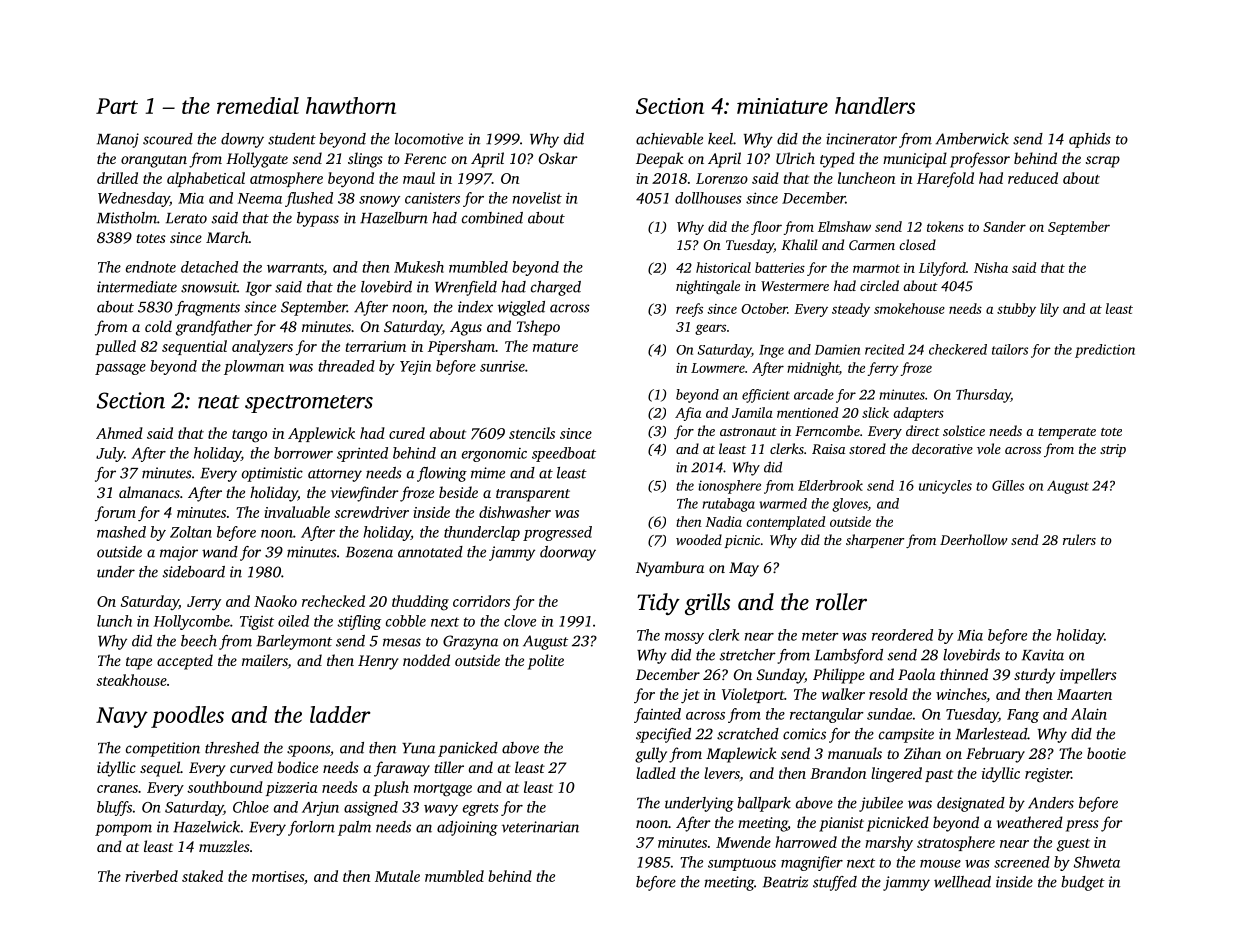 The height and width of the image is (952, 1233). What do you see at coordinates (123, 830) in the image?
I see `pompom` at bounding box center [123, 830].
